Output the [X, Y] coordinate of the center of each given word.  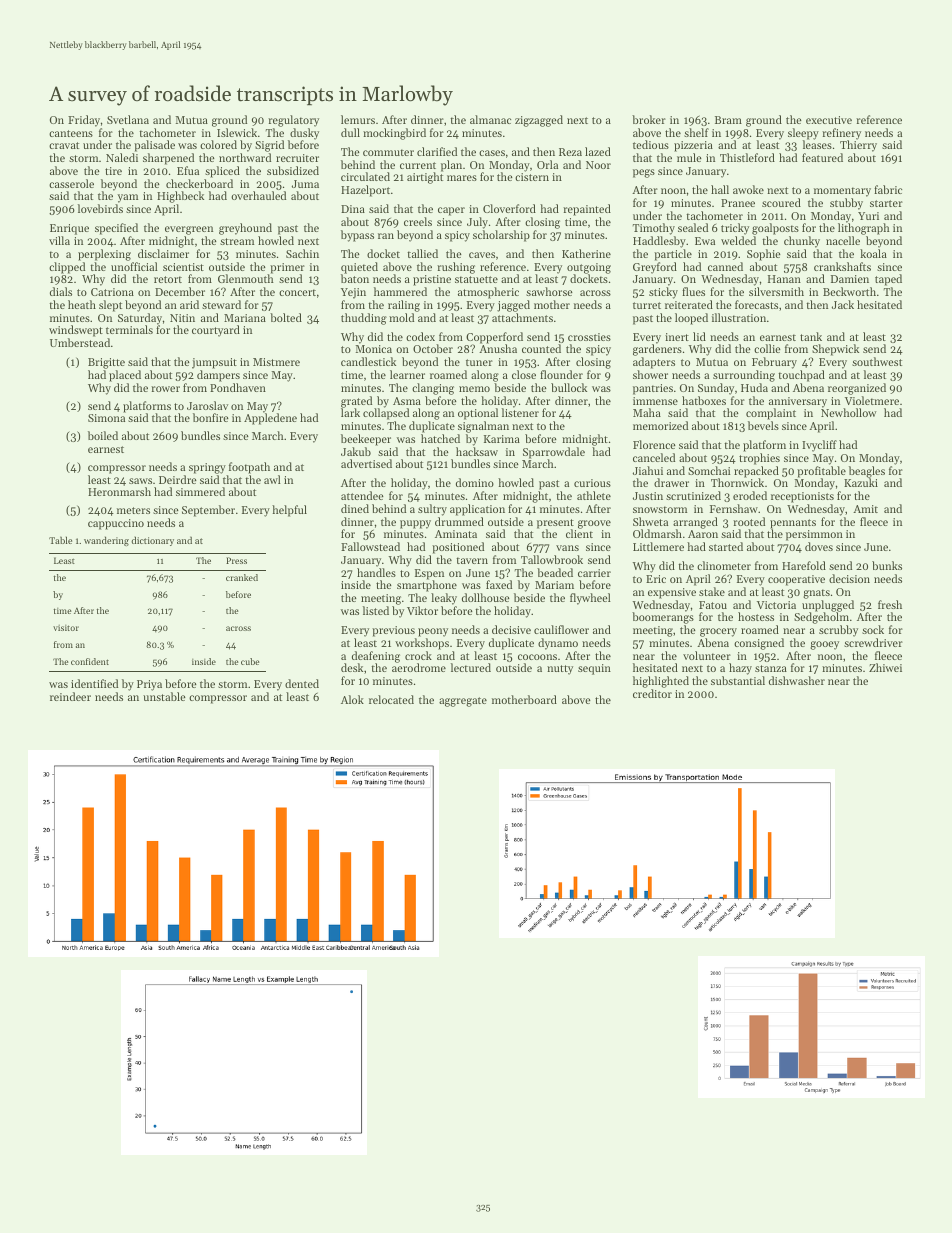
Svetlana [128, 119]
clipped [67, 268]
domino [475, 482]
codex [420, 336]
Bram [728, 120]
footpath [249, 468]
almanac [490, 119]
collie [767, 348]
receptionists [802, 497]
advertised [366, 463]
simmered [200, 491]
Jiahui [648, 470]
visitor [66, 628]
